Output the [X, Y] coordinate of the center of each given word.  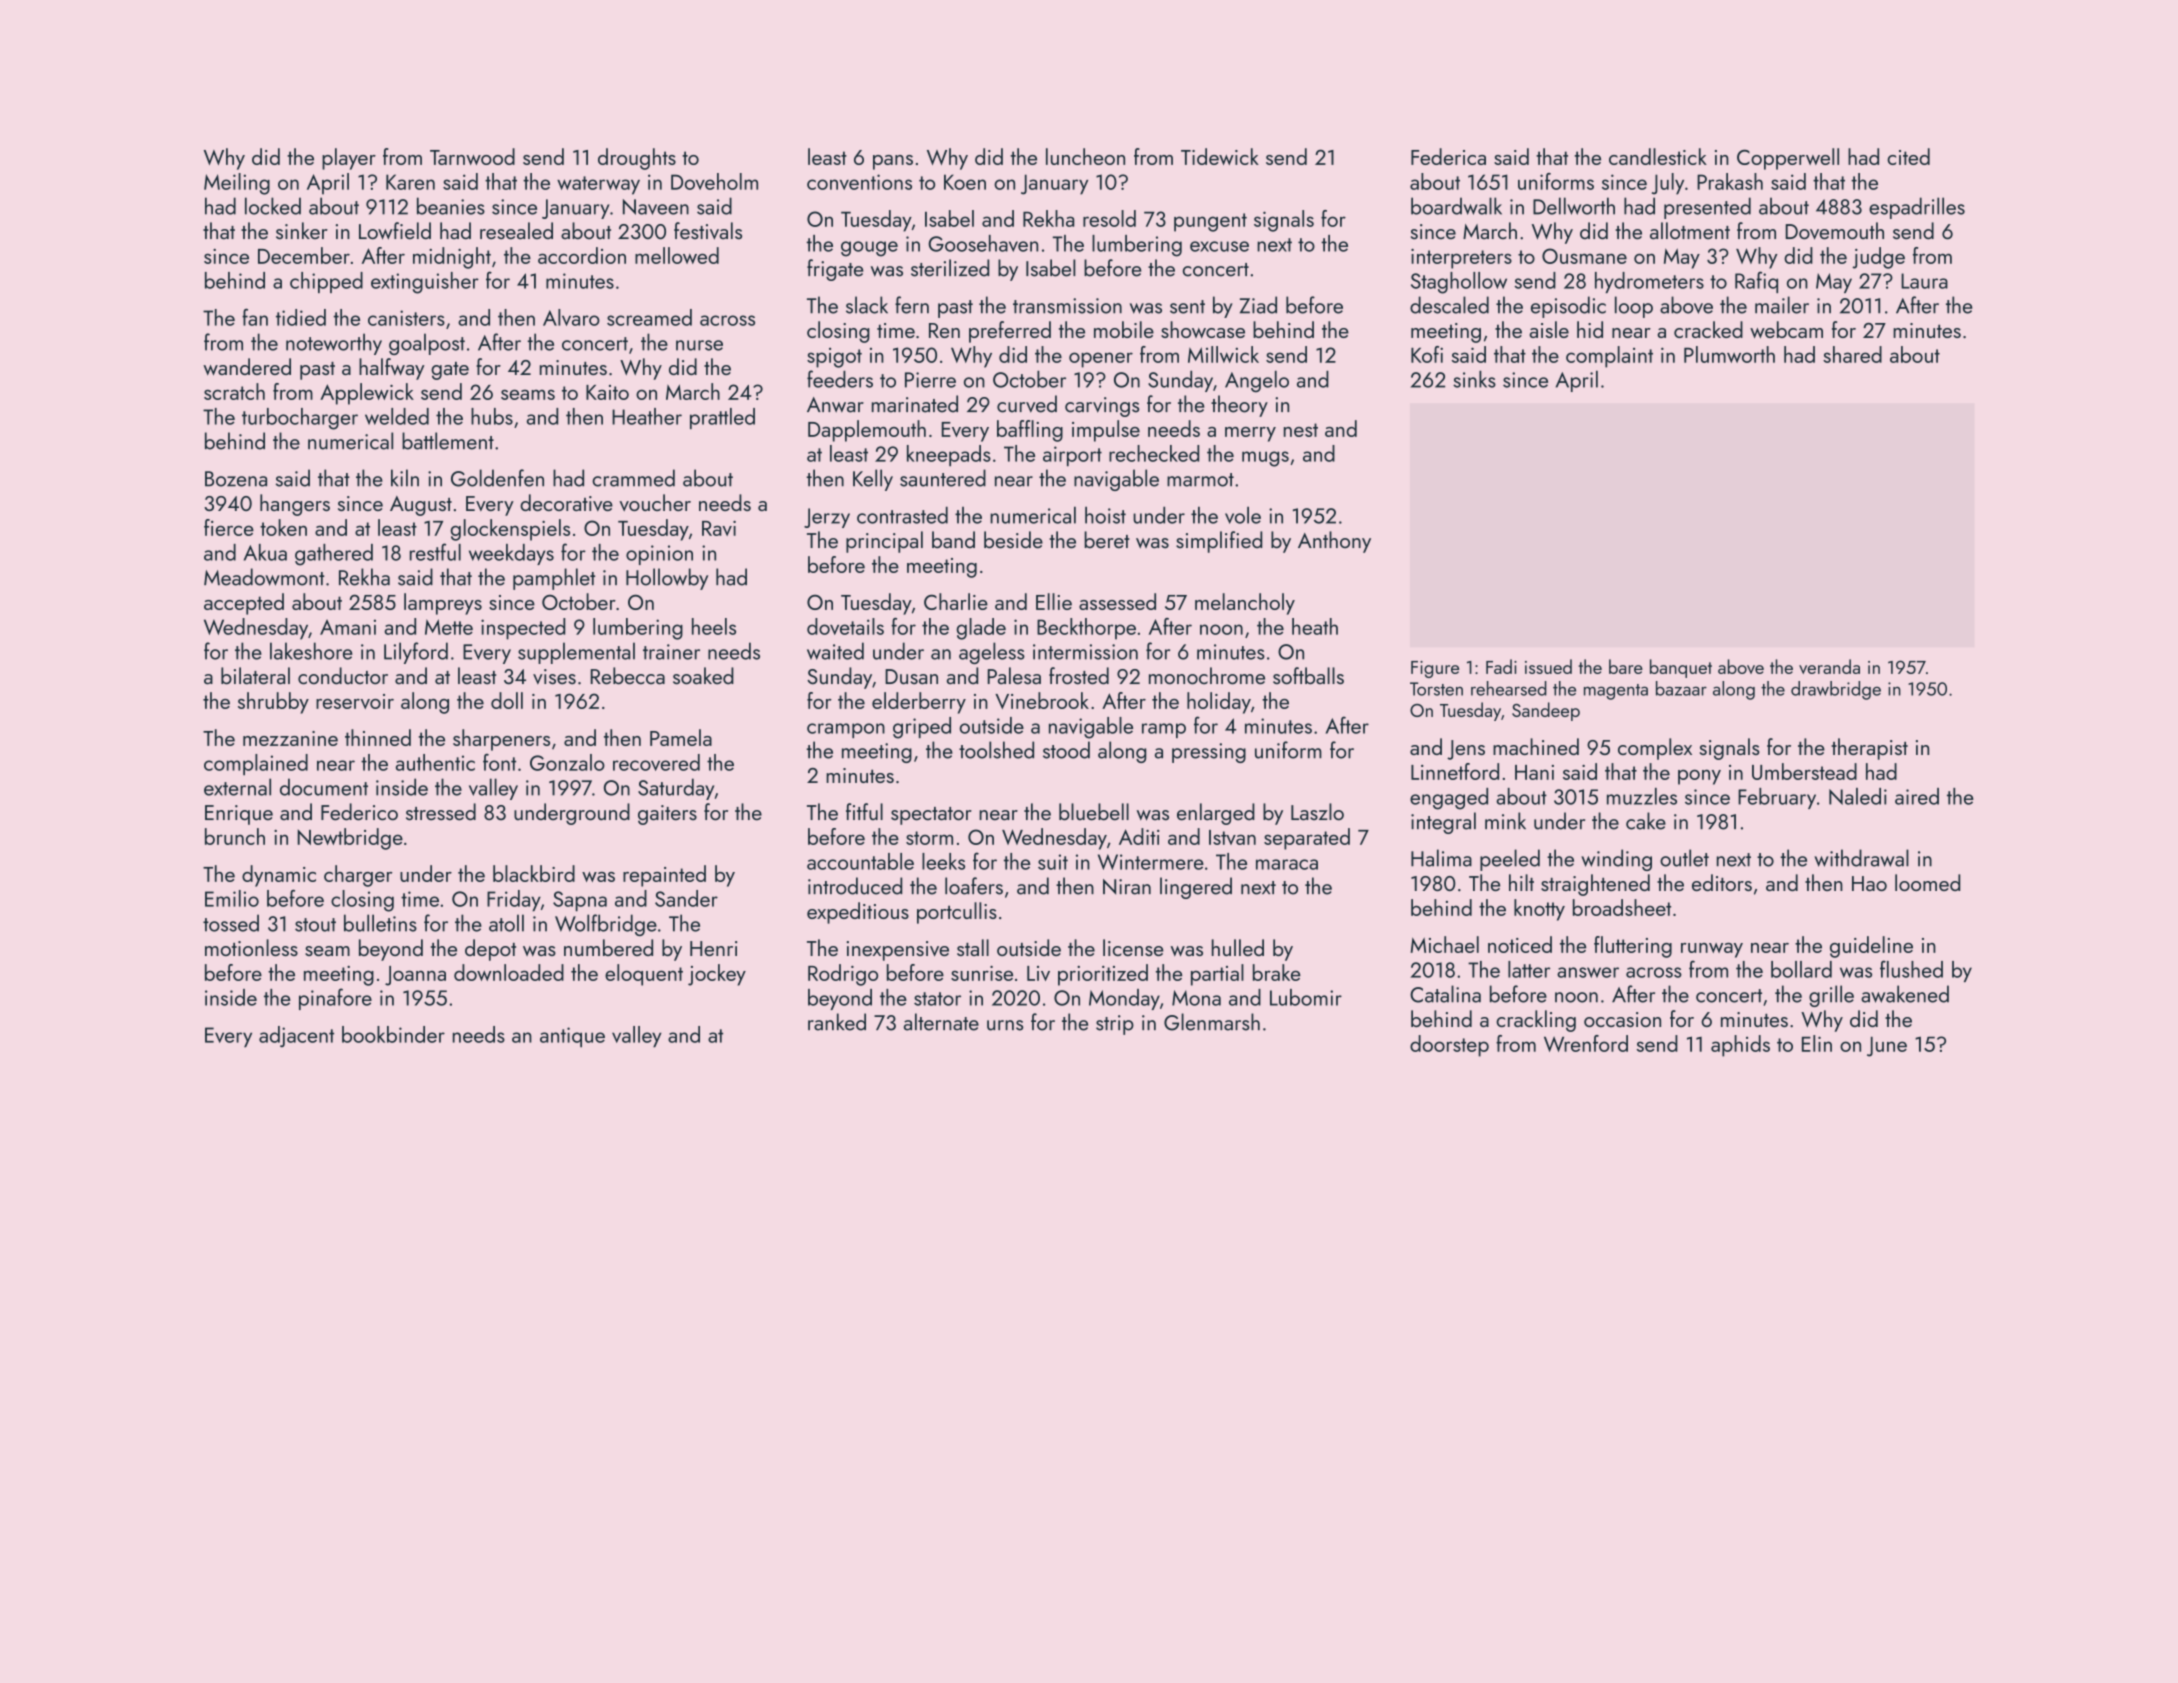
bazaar [1681, 688]
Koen [965, 182]
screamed [649, 317]
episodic [1568, 307]
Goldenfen [497, 478]
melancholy [1245, 604]
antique [572, 1037]
